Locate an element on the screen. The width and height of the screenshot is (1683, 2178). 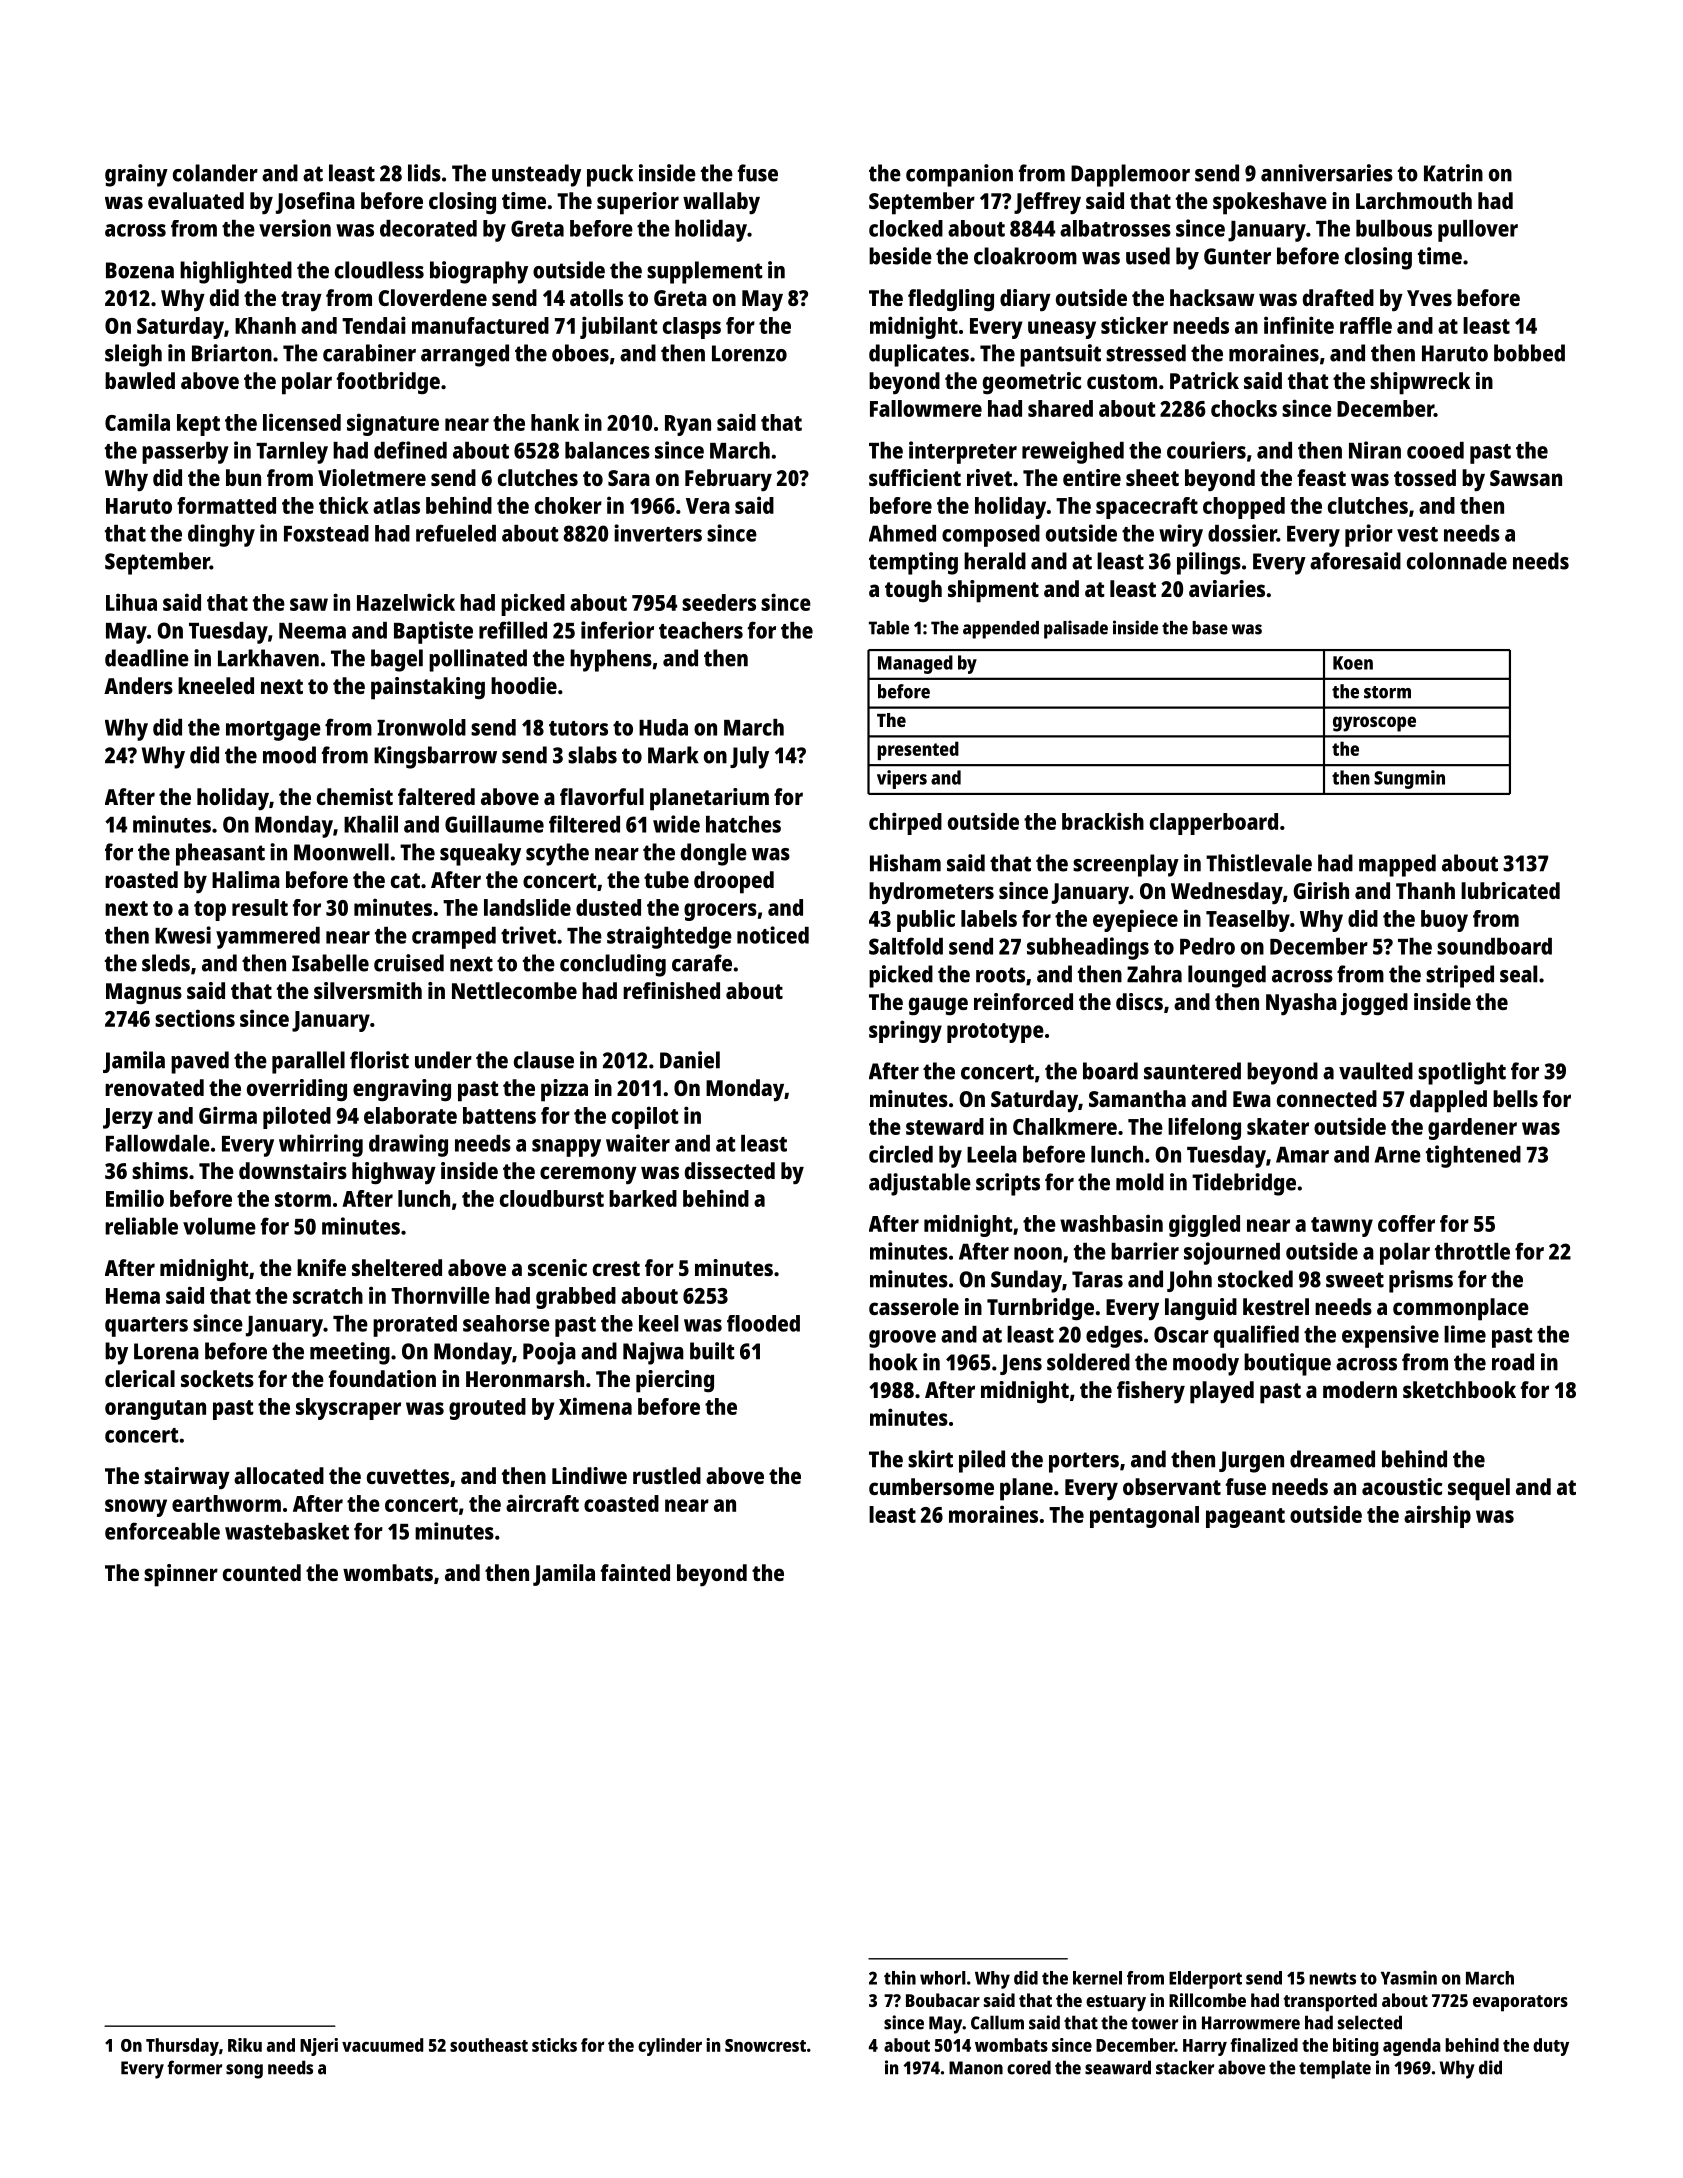
cumbersome is located at coordinates (931, 1486).
